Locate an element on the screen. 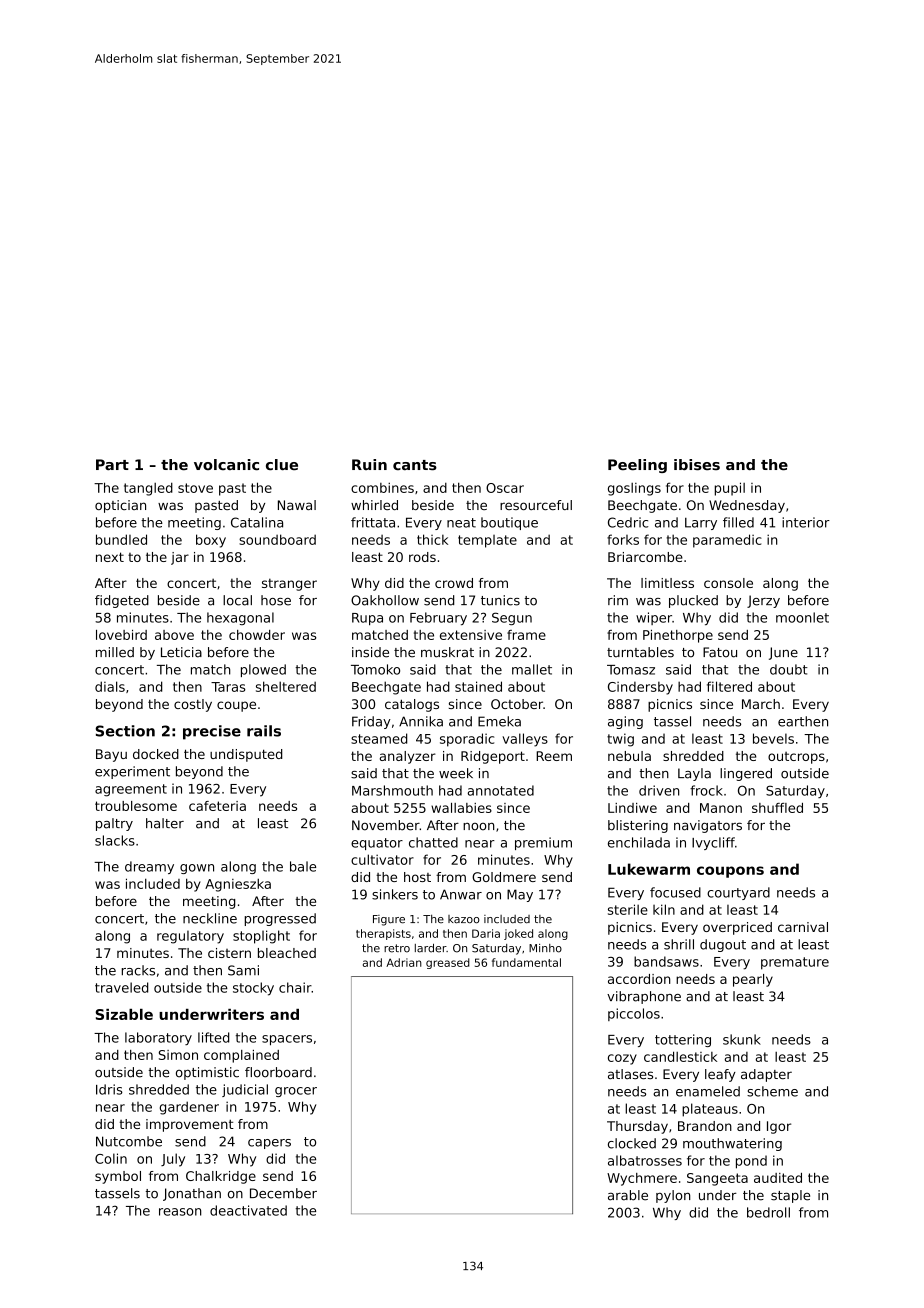 The width and height of the screenshot is (924, 1308). cozy is located at coordinates (622, 1059).
